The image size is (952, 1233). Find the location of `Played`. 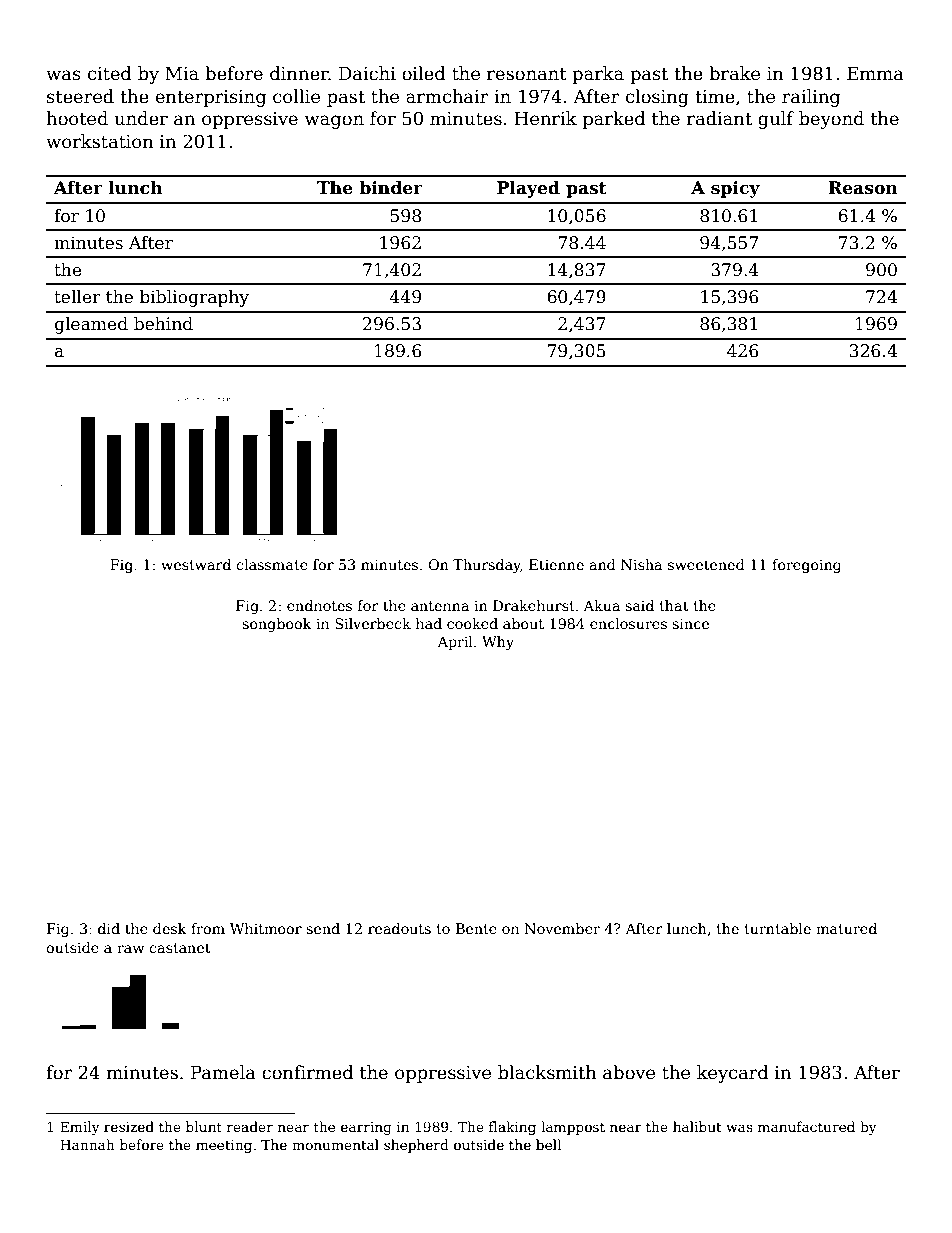

Played is located at coordinates (528, 189).
